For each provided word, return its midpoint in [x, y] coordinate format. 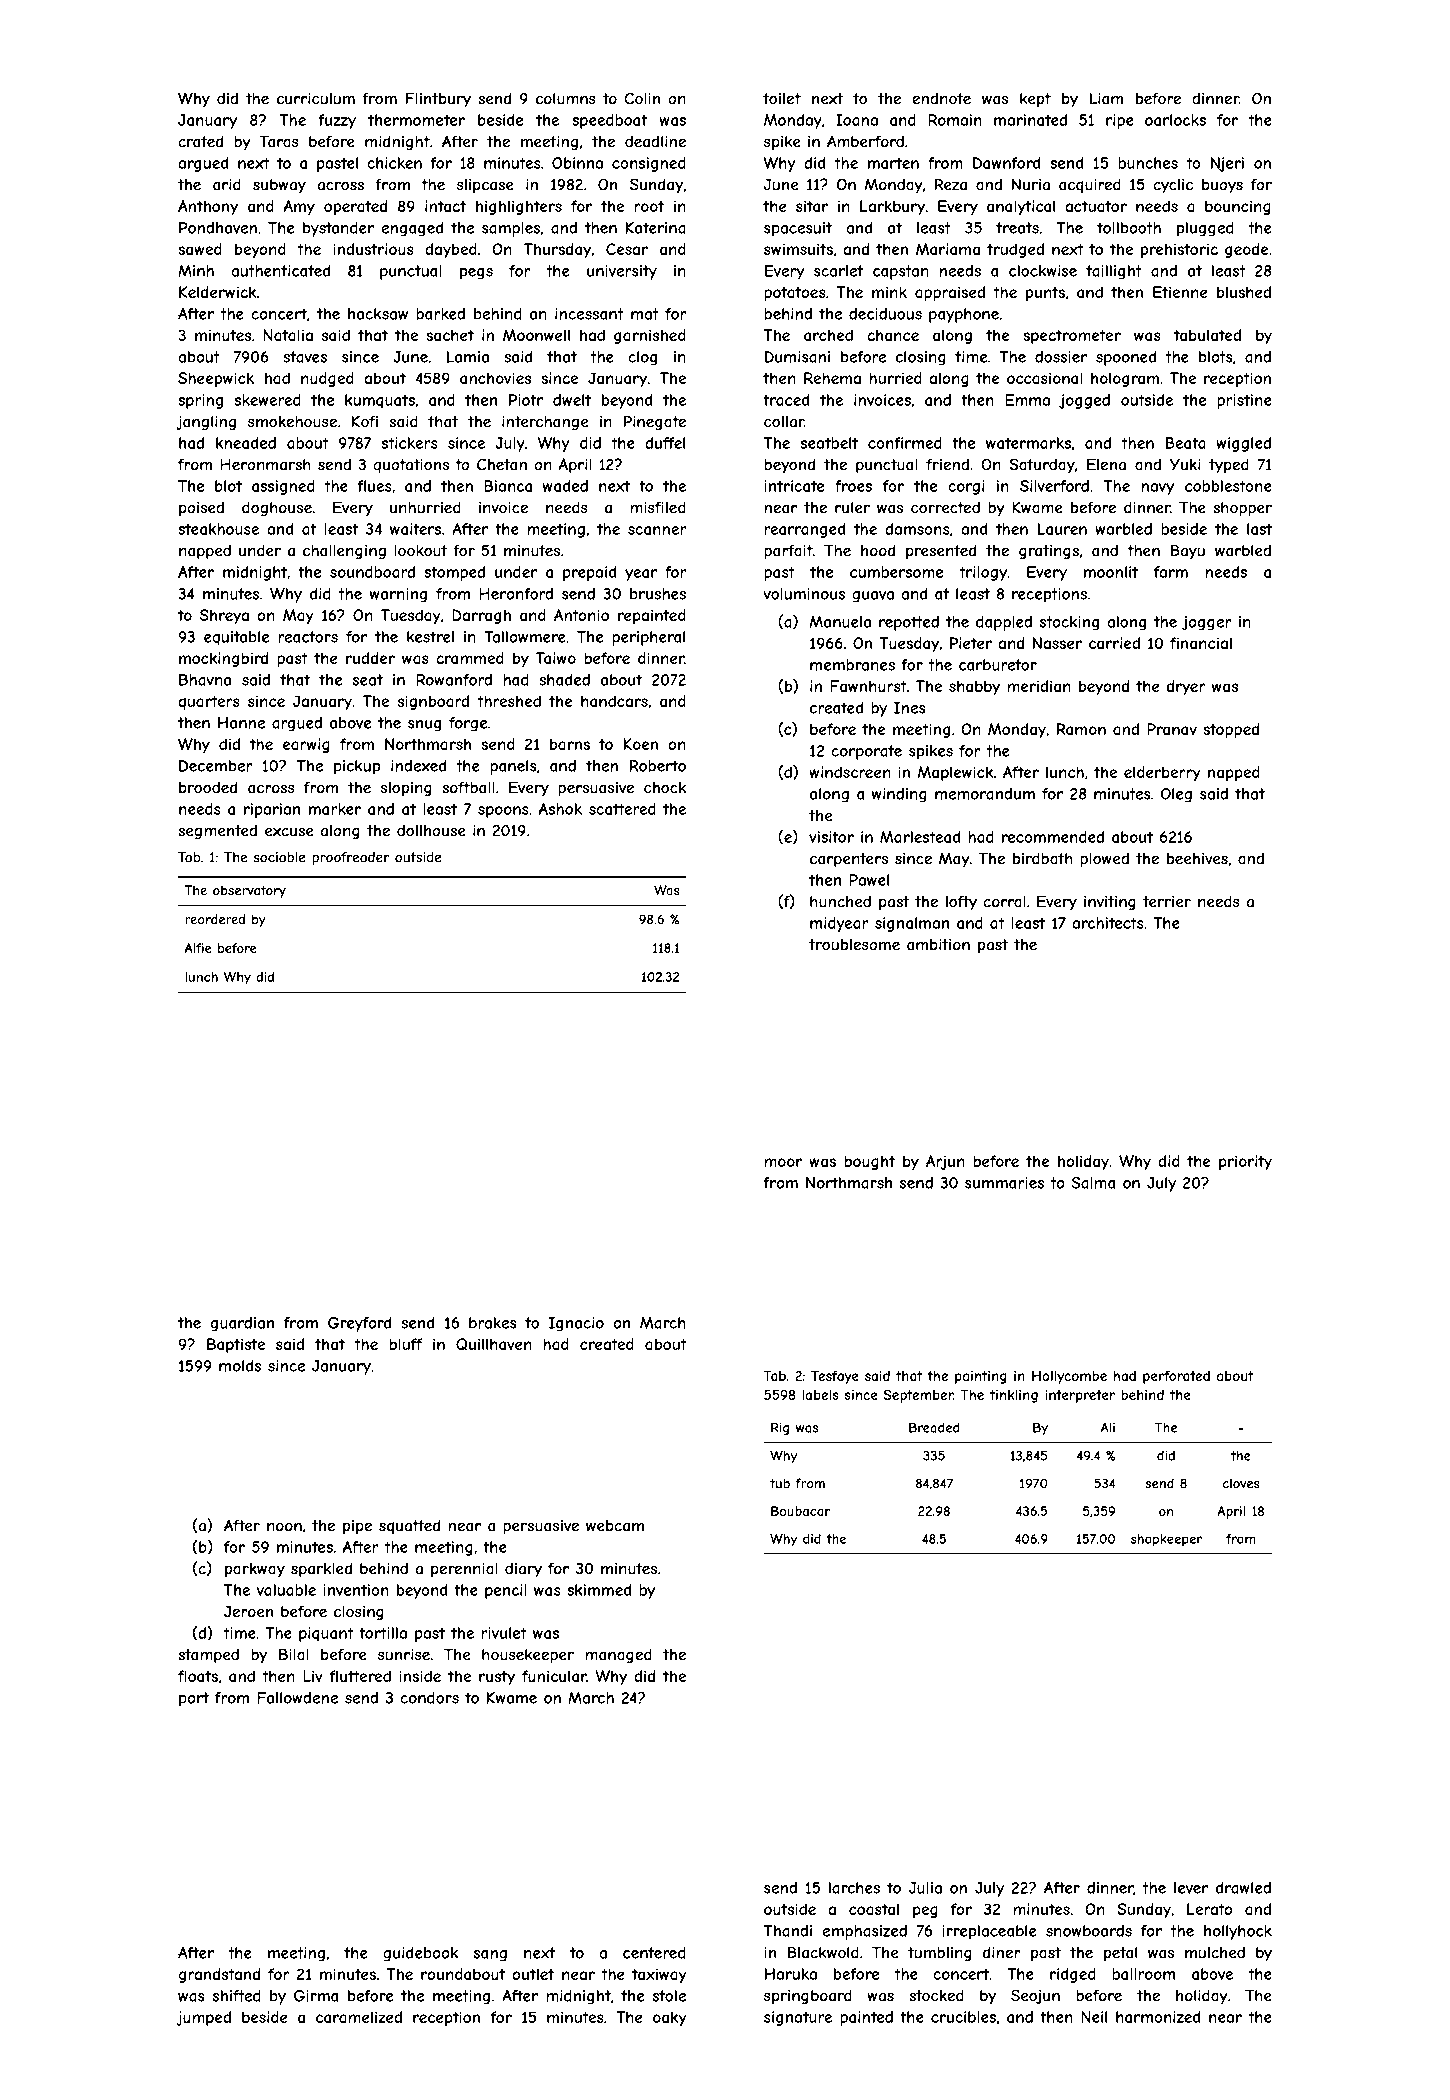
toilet [782, 99]
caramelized [359, 2017]
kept [1035, 100]
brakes [492, 1323]
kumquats [380, 401]
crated [200, 141]
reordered [215, 919]
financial [1201, 643]
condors [429, 1698]
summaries [1004, 1183]
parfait [789, 552]
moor [783, 1162]
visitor [831, 837]
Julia [925, 1888]
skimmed [599, 1590]
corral [1004, 902]
